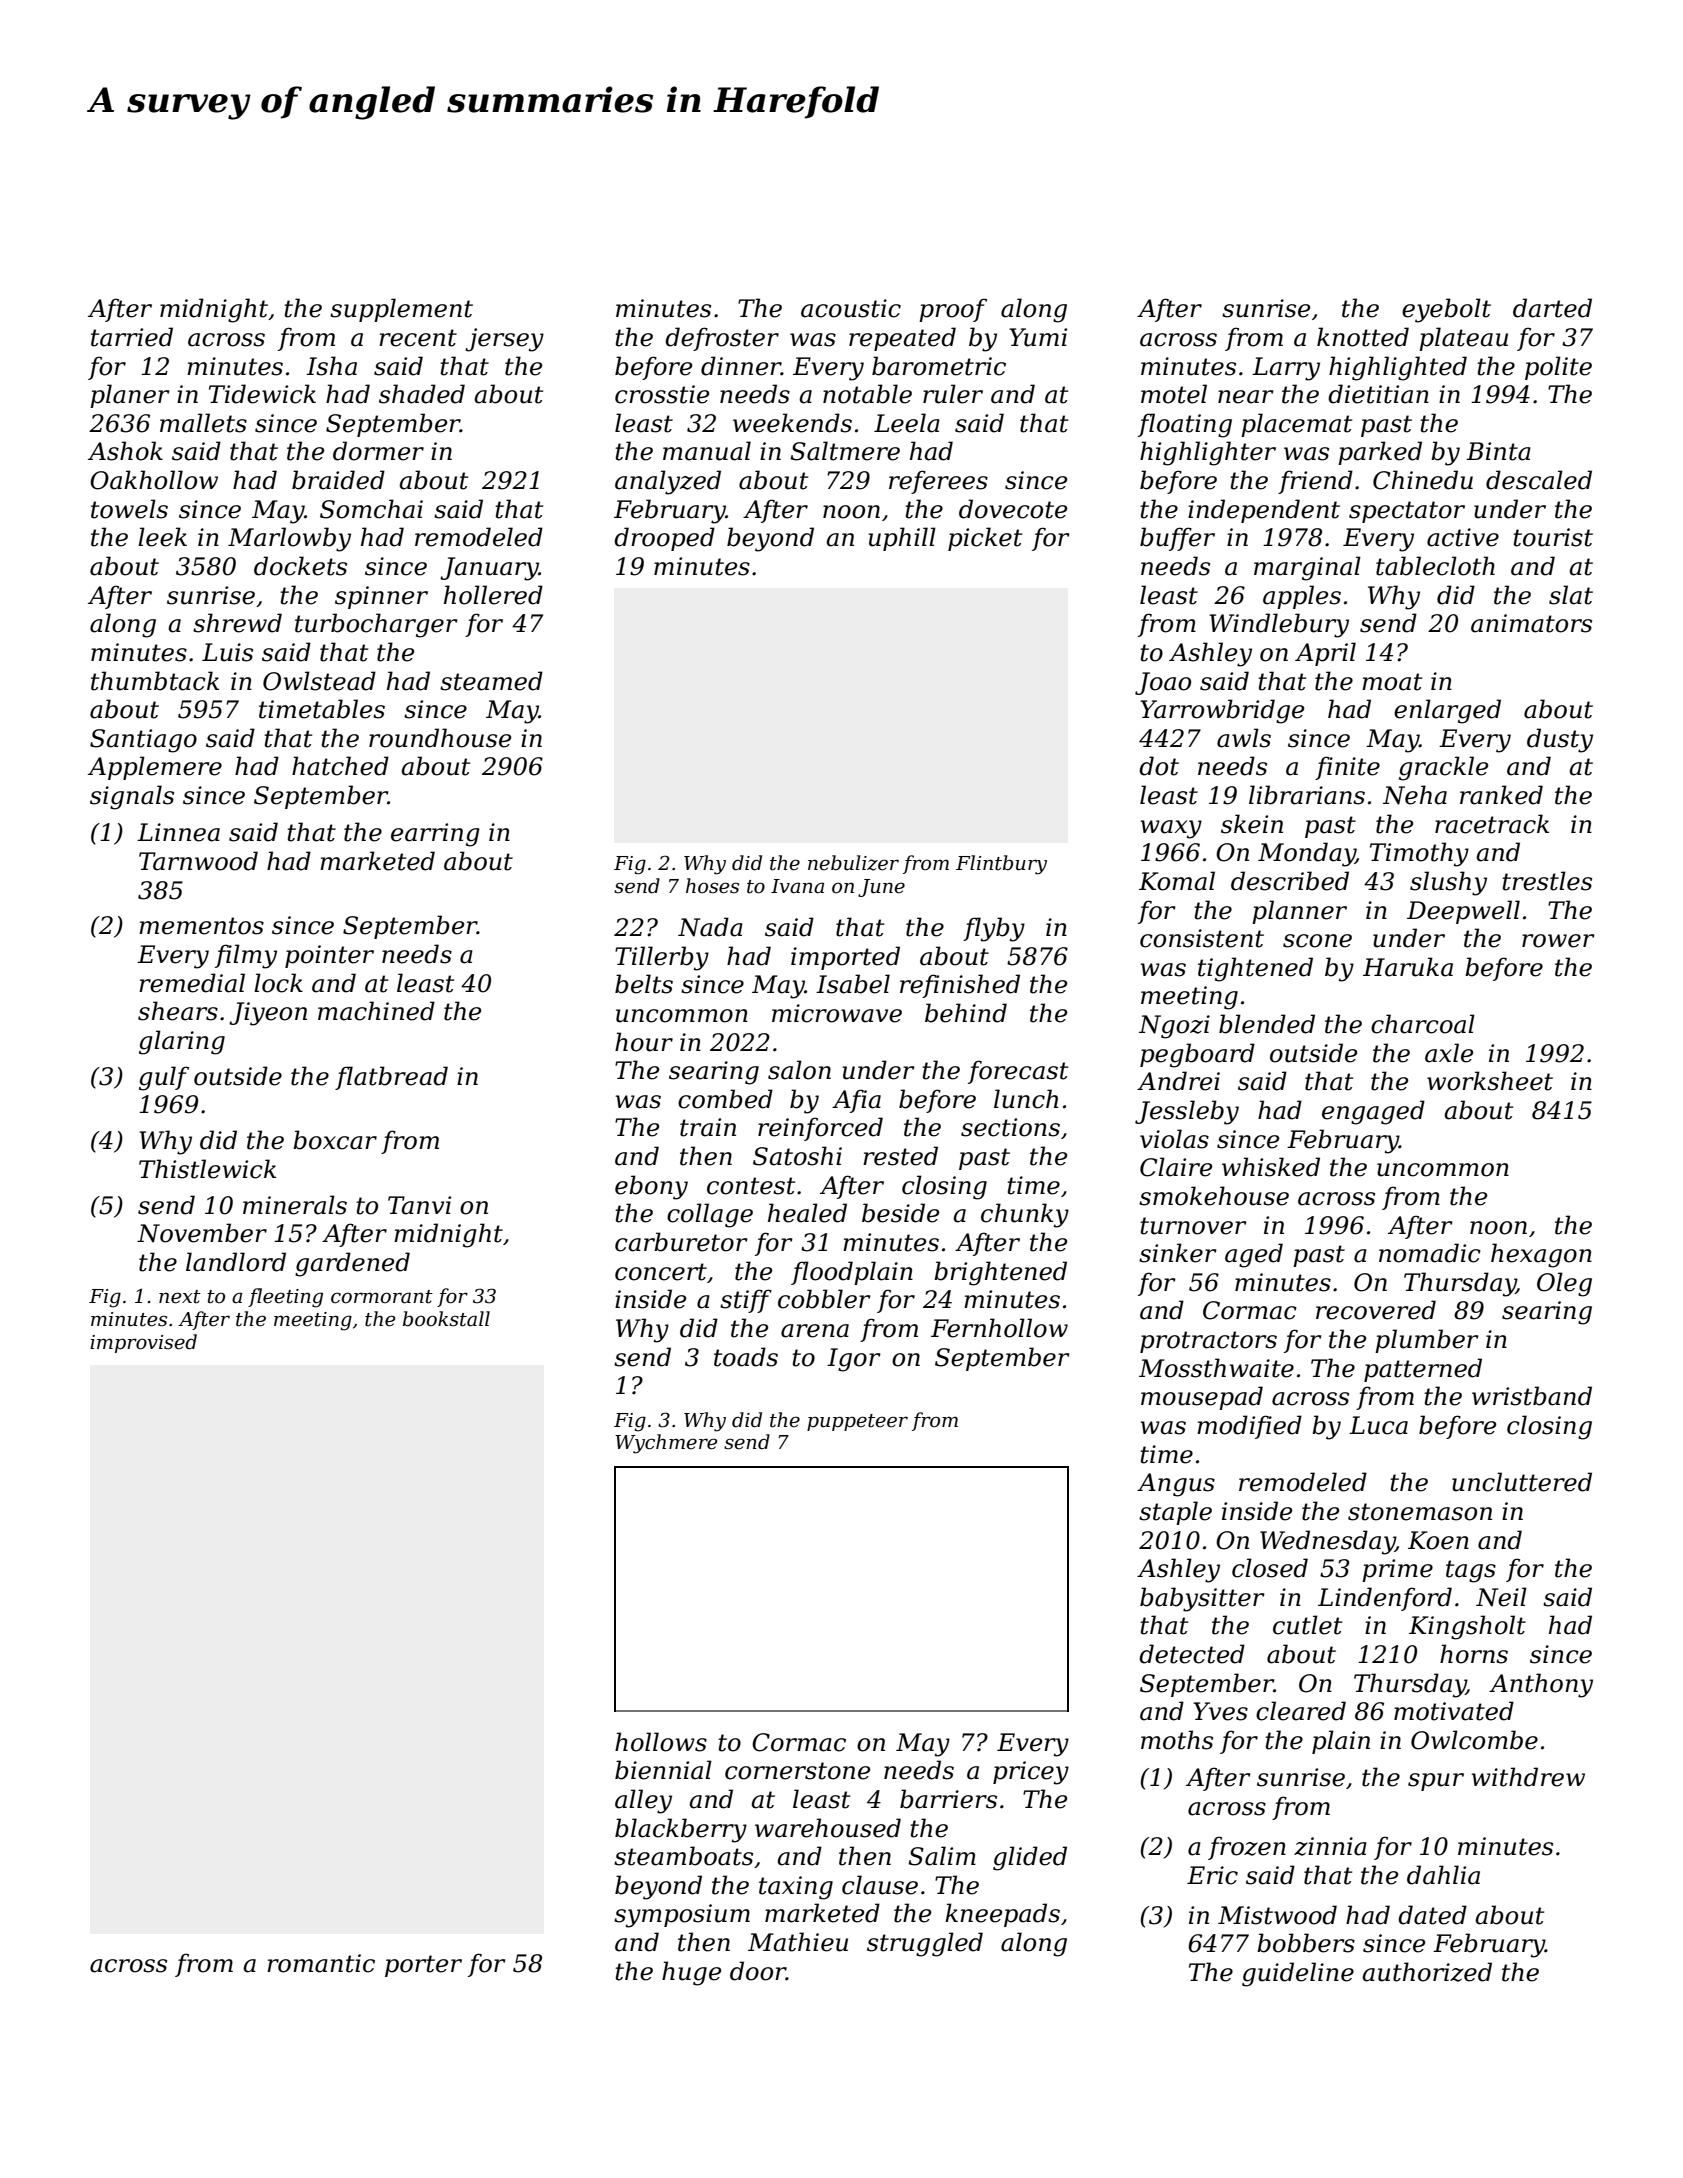 Image resolution: width=1683 pixels, height=2178 pixels. Describe the element at coordinates (1446, 310) in the screenshot. I see `eyebolt` at that location.
